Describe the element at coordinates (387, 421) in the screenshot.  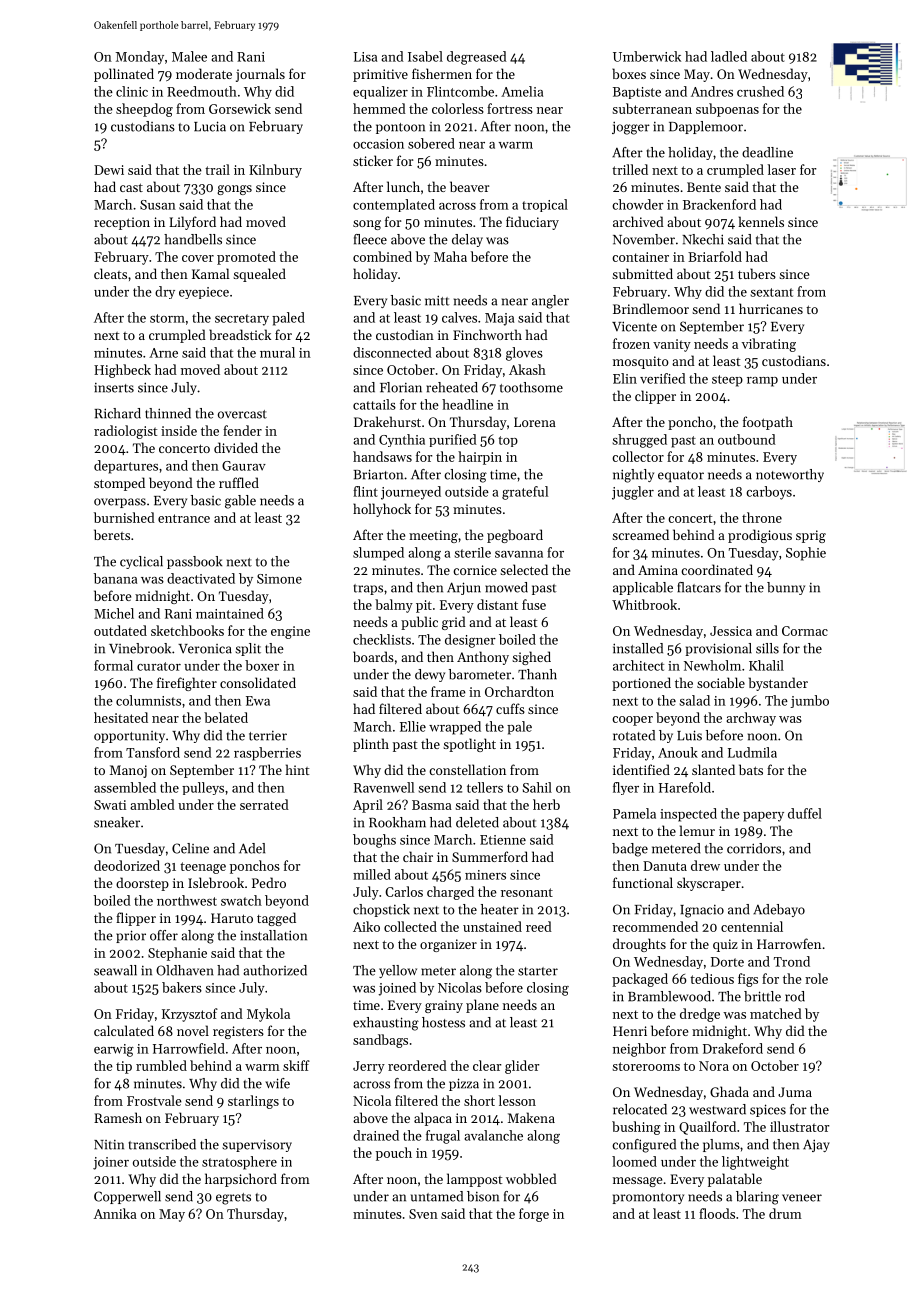
I see `Drakehurst` at that location.
